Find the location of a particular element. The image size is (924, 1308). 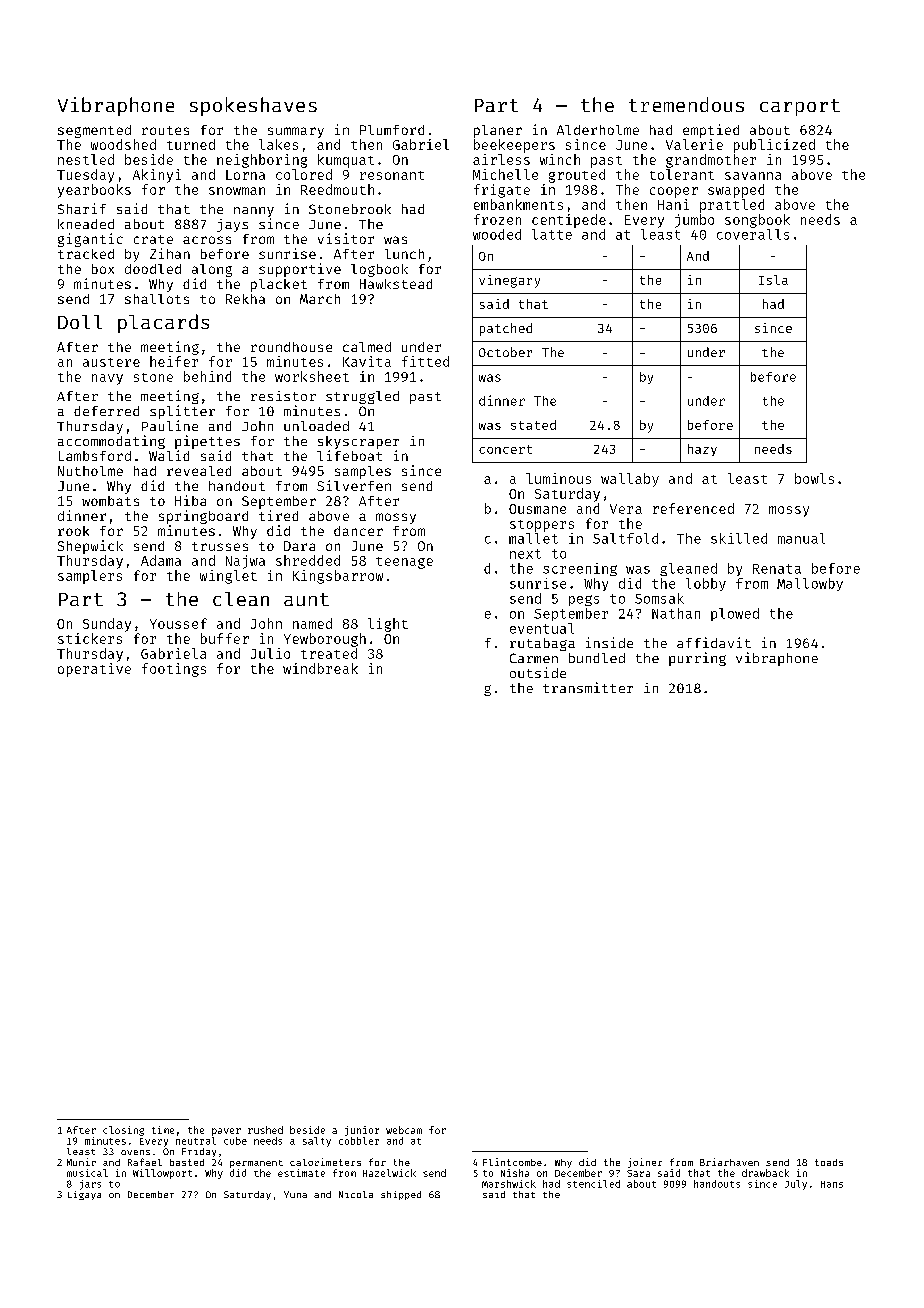

rushed is located at coordinates (265, 1130).
